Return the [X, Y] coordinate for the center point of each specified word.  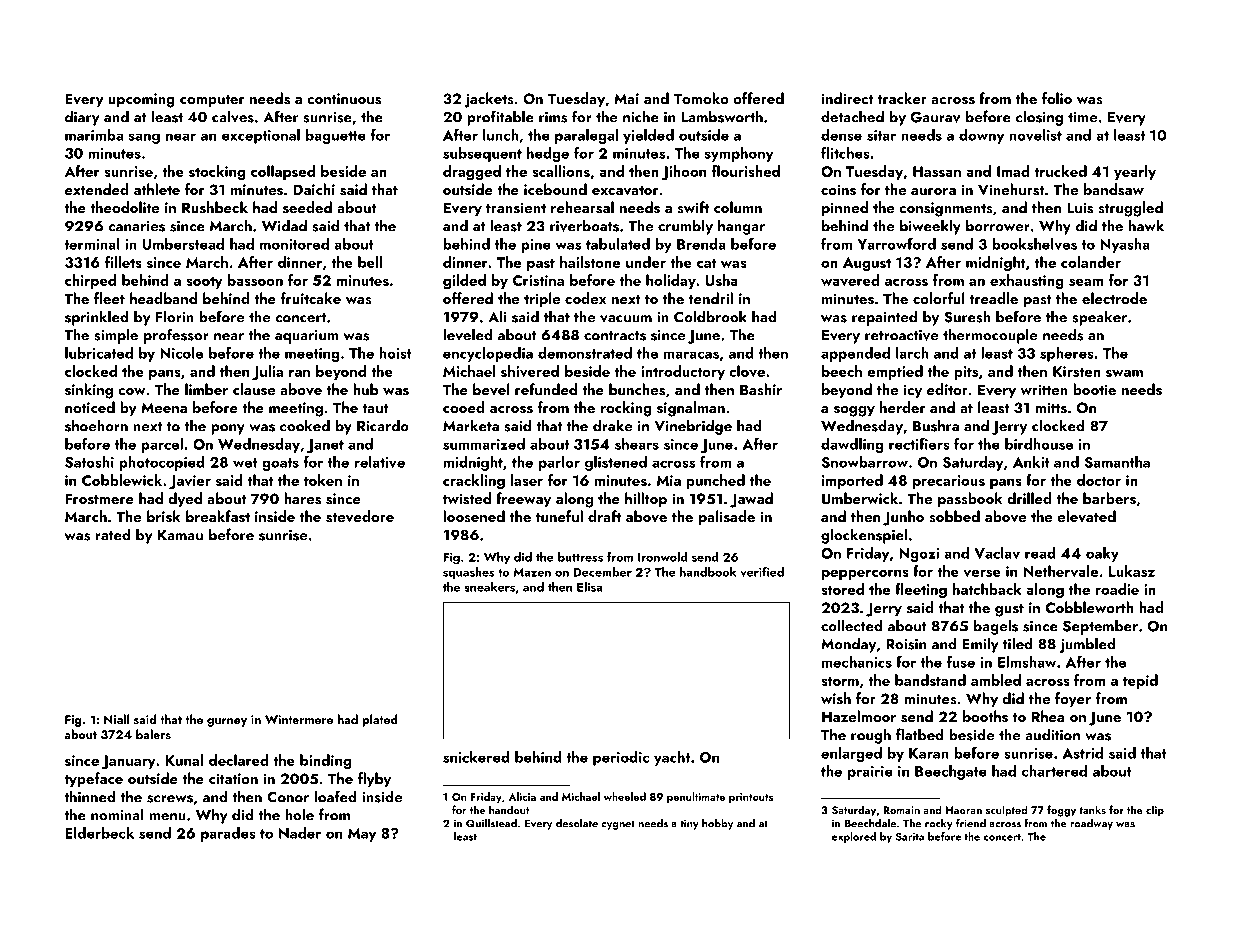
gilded [464, 282]
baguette [336, 136]
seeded [307, 207]
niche [641, 116]
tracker [902, 98]
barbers [1109, 498]
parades [228, 834]
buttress [580, 557]
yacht [672, 758]
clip [1155, 811]
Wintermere [299, 719]
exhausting [1027, 282]
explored [854, 837]
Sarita [910, 837]
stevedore [360, 516]
